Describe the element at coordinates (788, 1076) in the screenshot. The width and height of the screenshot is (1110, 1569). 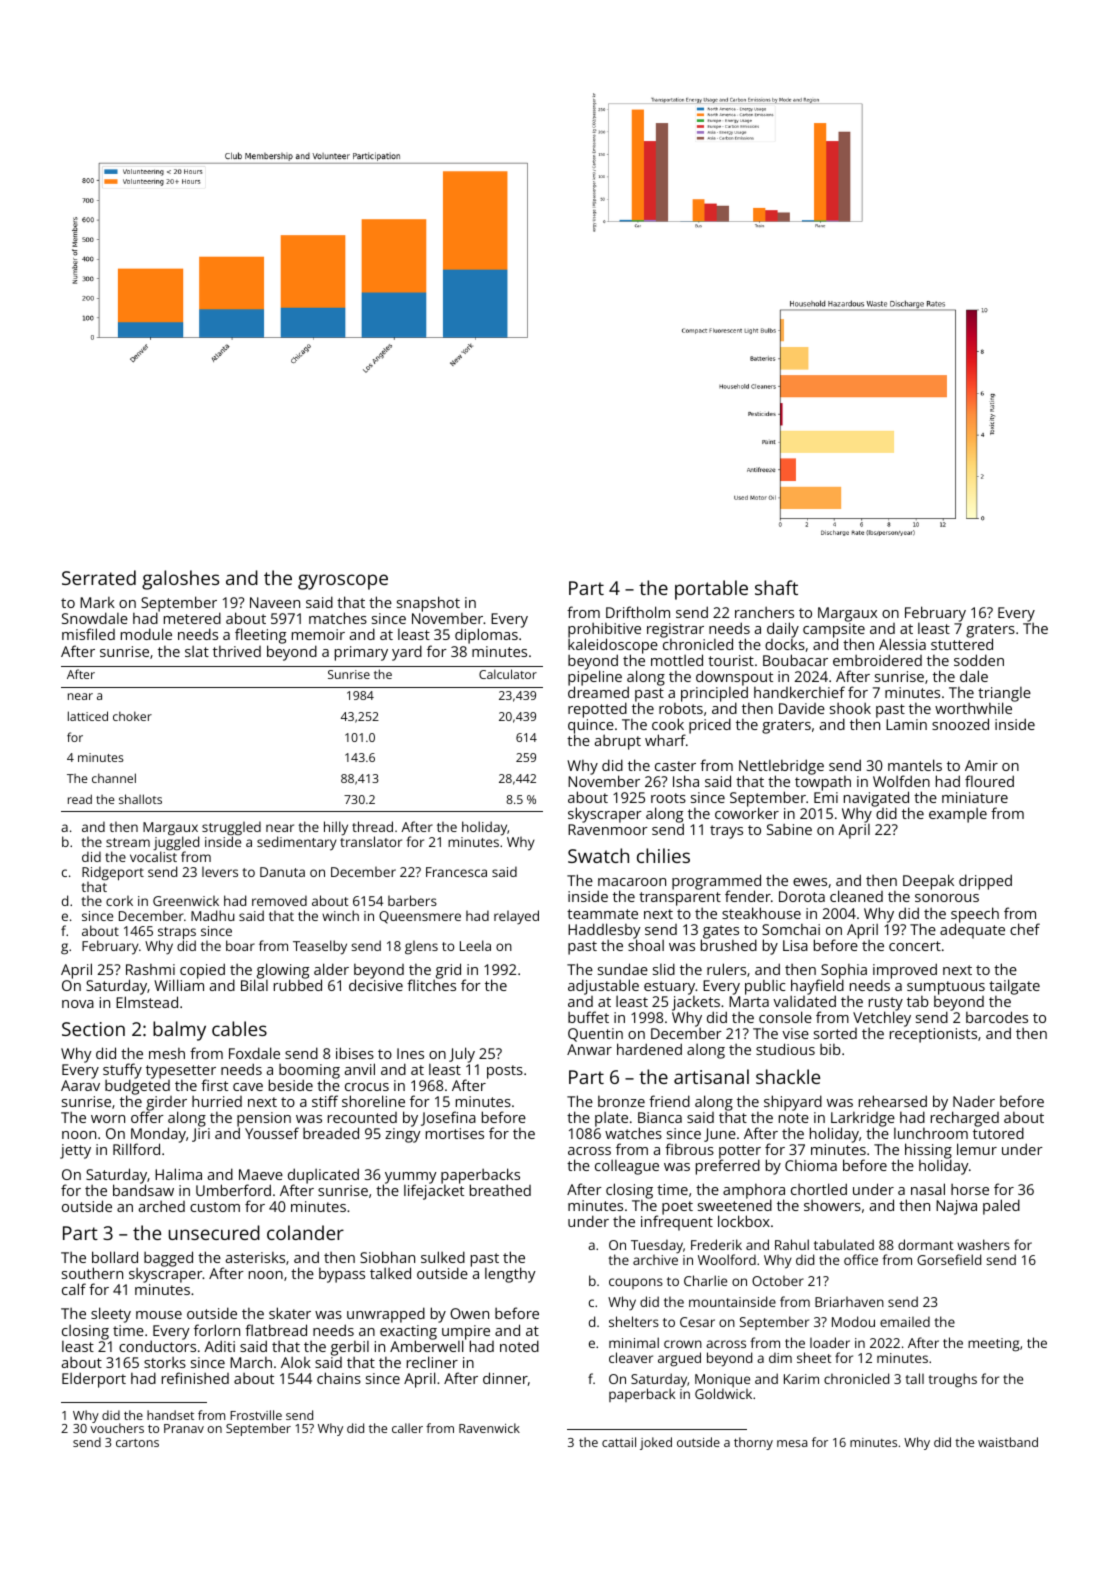
I see `shackle` at that location.
